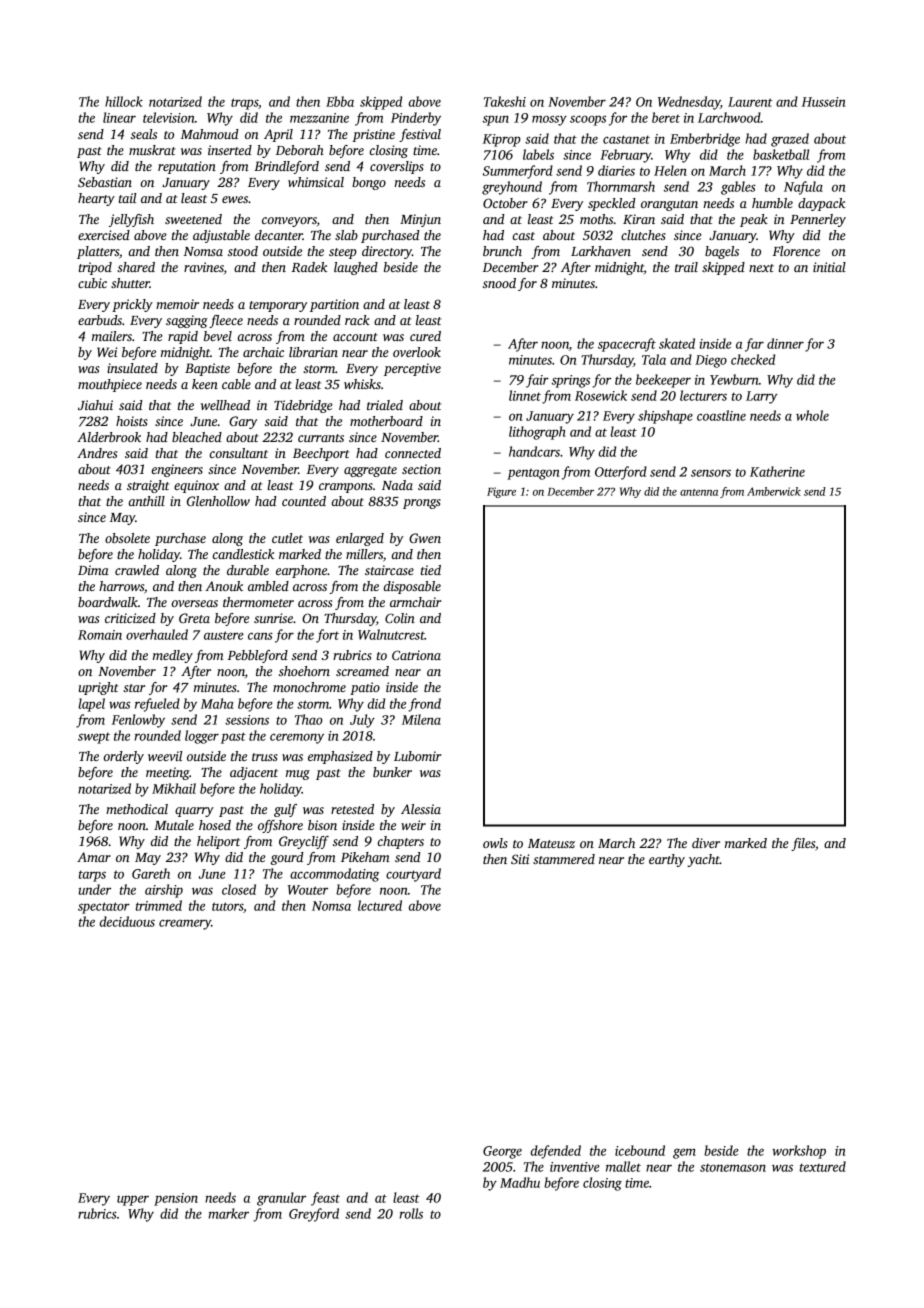 The height and width of the screenshot is (1308, 924). I want to click on Sebastian, so click(105, 182).
